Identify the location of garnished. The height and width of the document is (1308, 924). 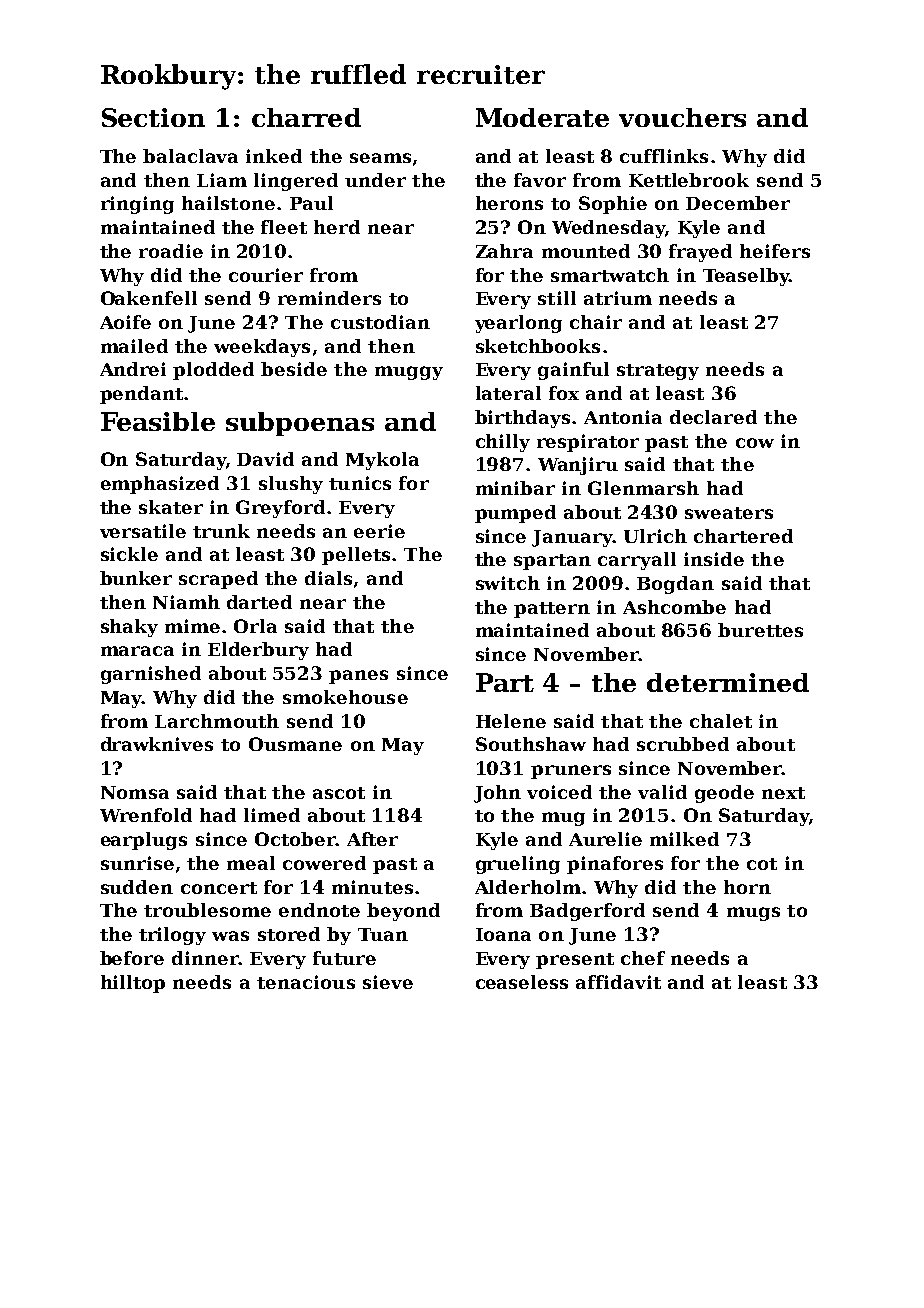
(151, 675).
